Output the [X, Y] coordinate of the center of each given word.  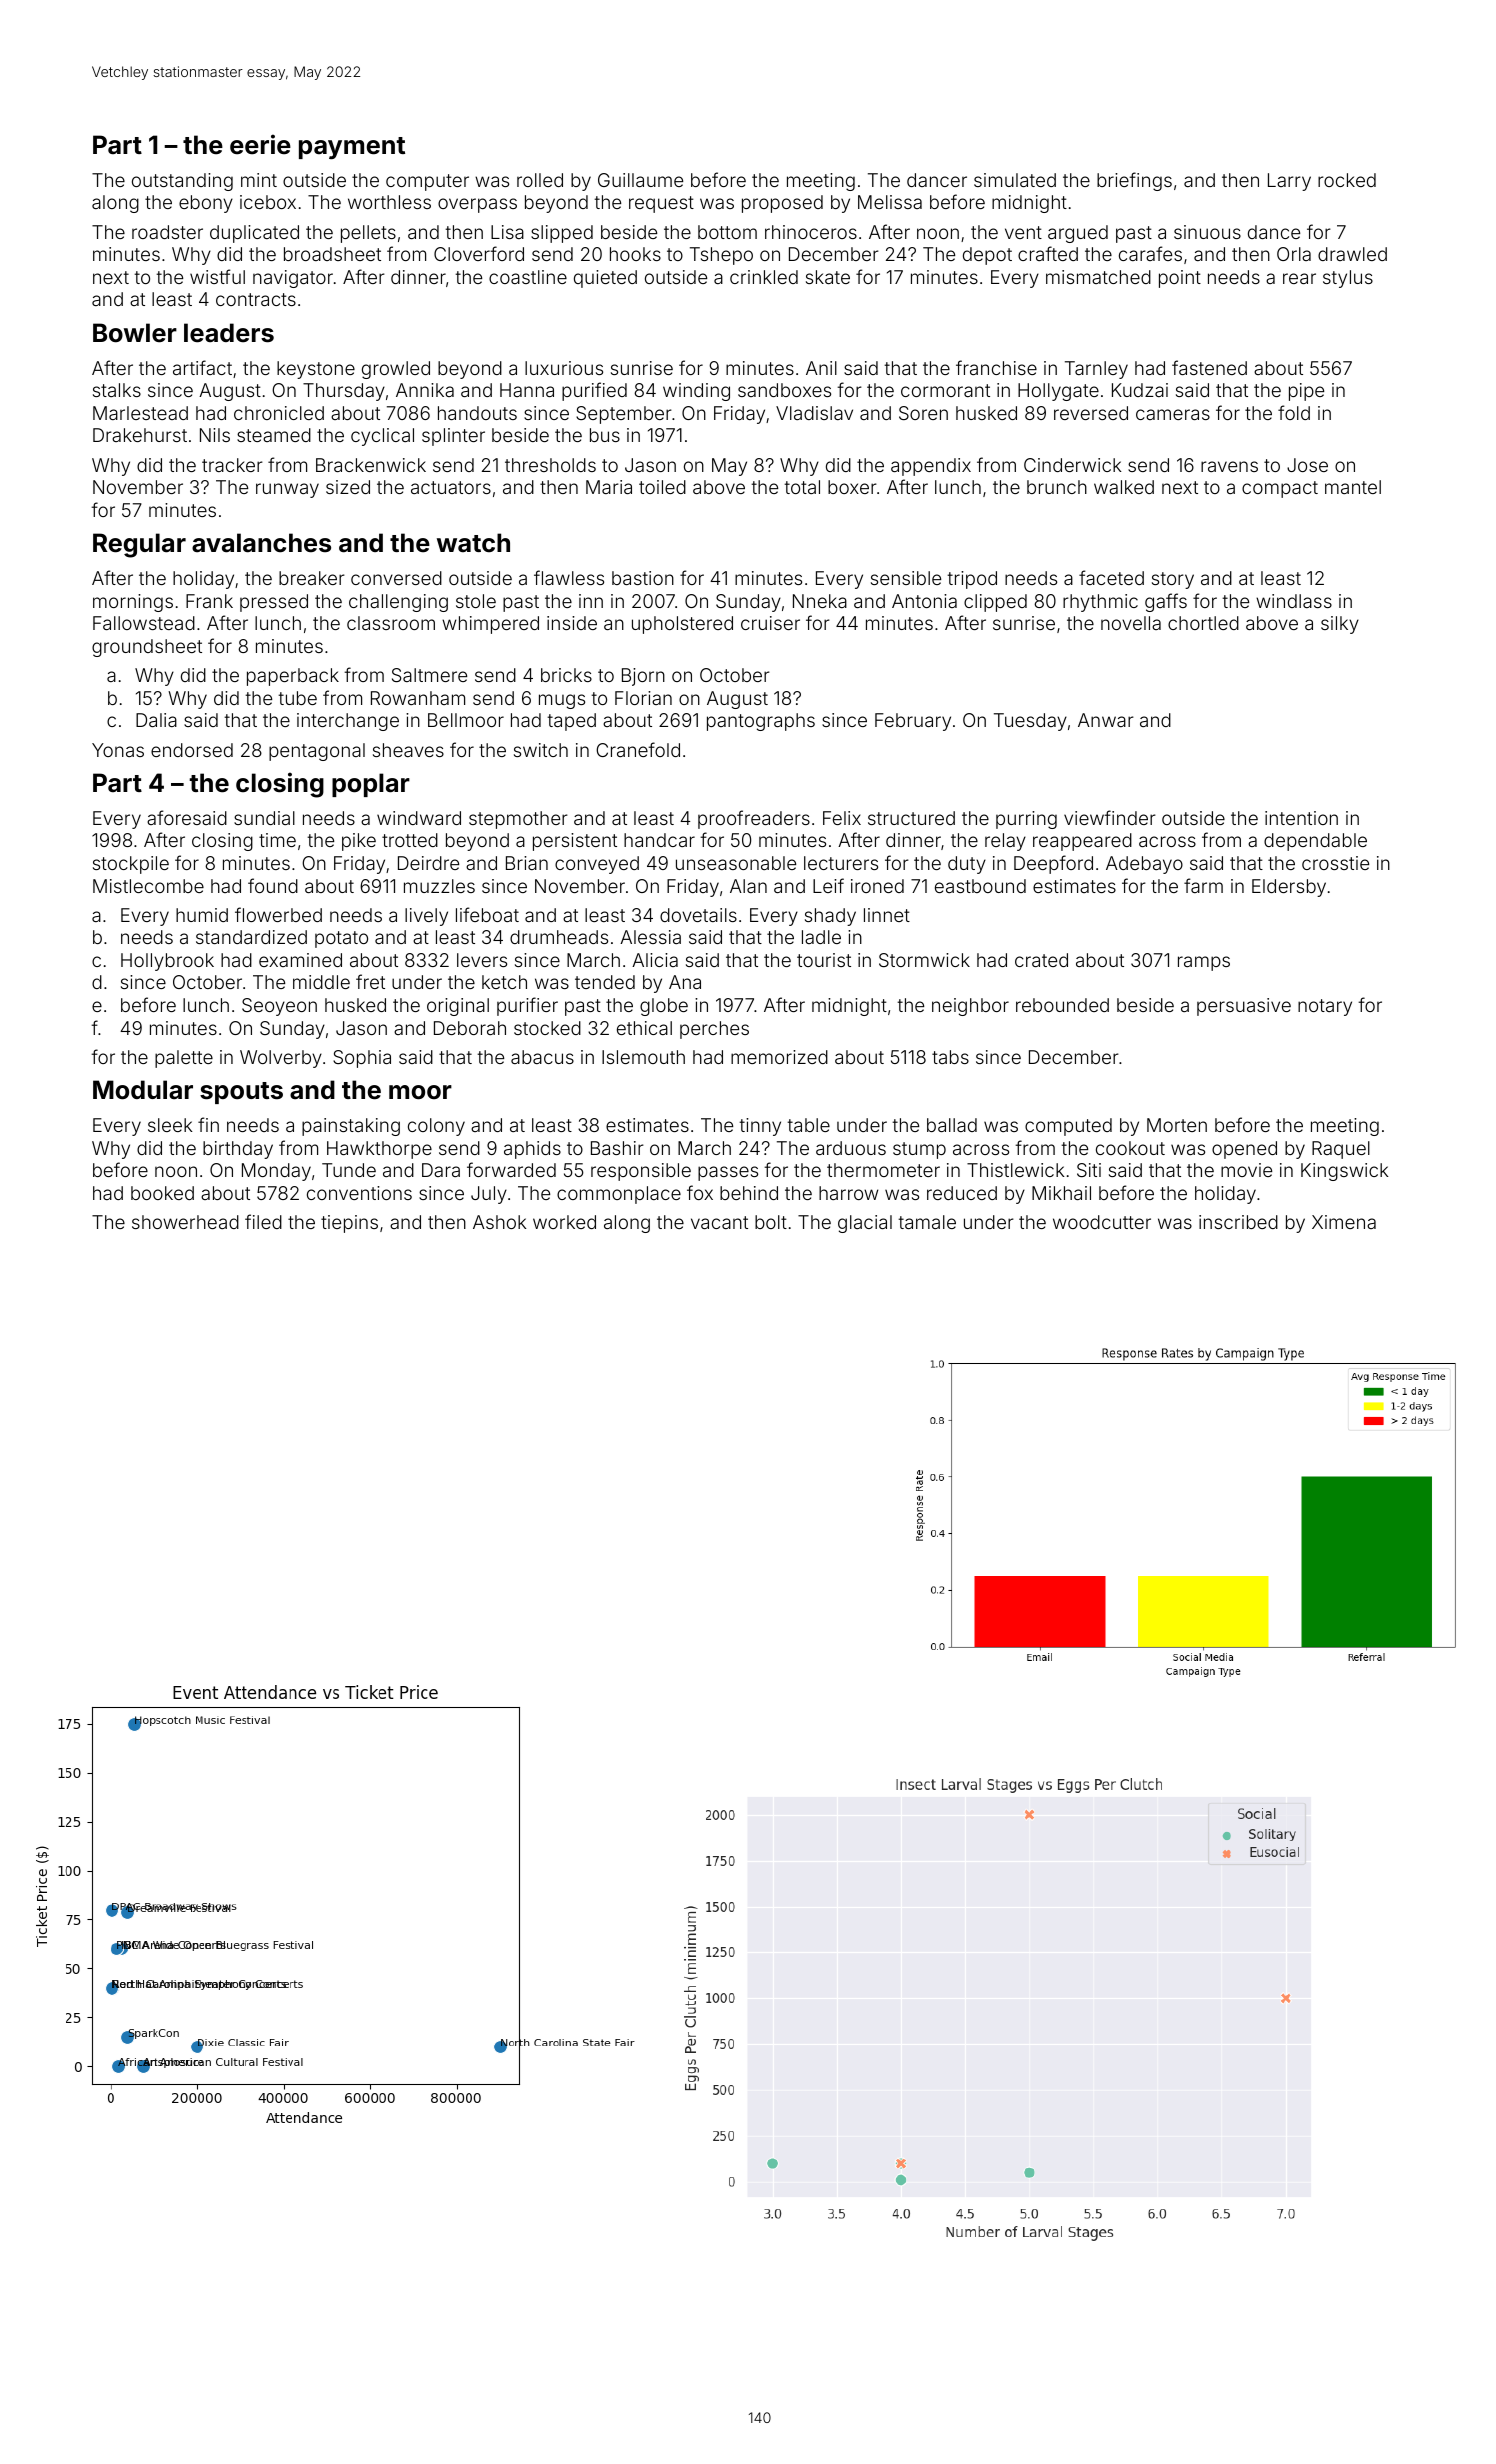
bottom [727, 232]
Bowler [135, 333]
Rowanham [418, 698]
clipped [995, 603]
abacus [542, 1057]
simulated [1015, 180]
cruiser [770, 623]
